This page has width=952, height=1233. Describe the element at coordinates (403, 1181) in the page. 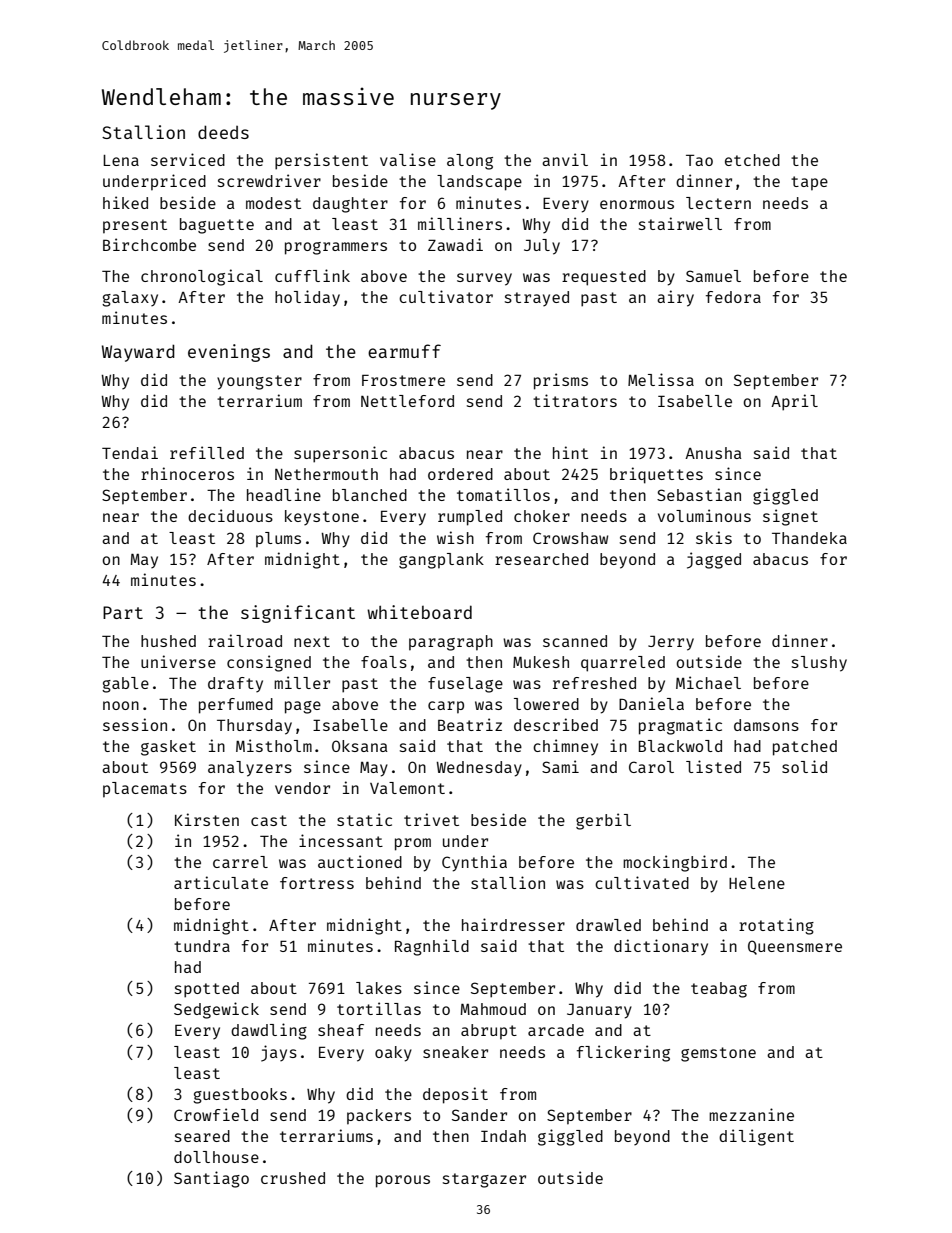

I see `porous` at that location.
